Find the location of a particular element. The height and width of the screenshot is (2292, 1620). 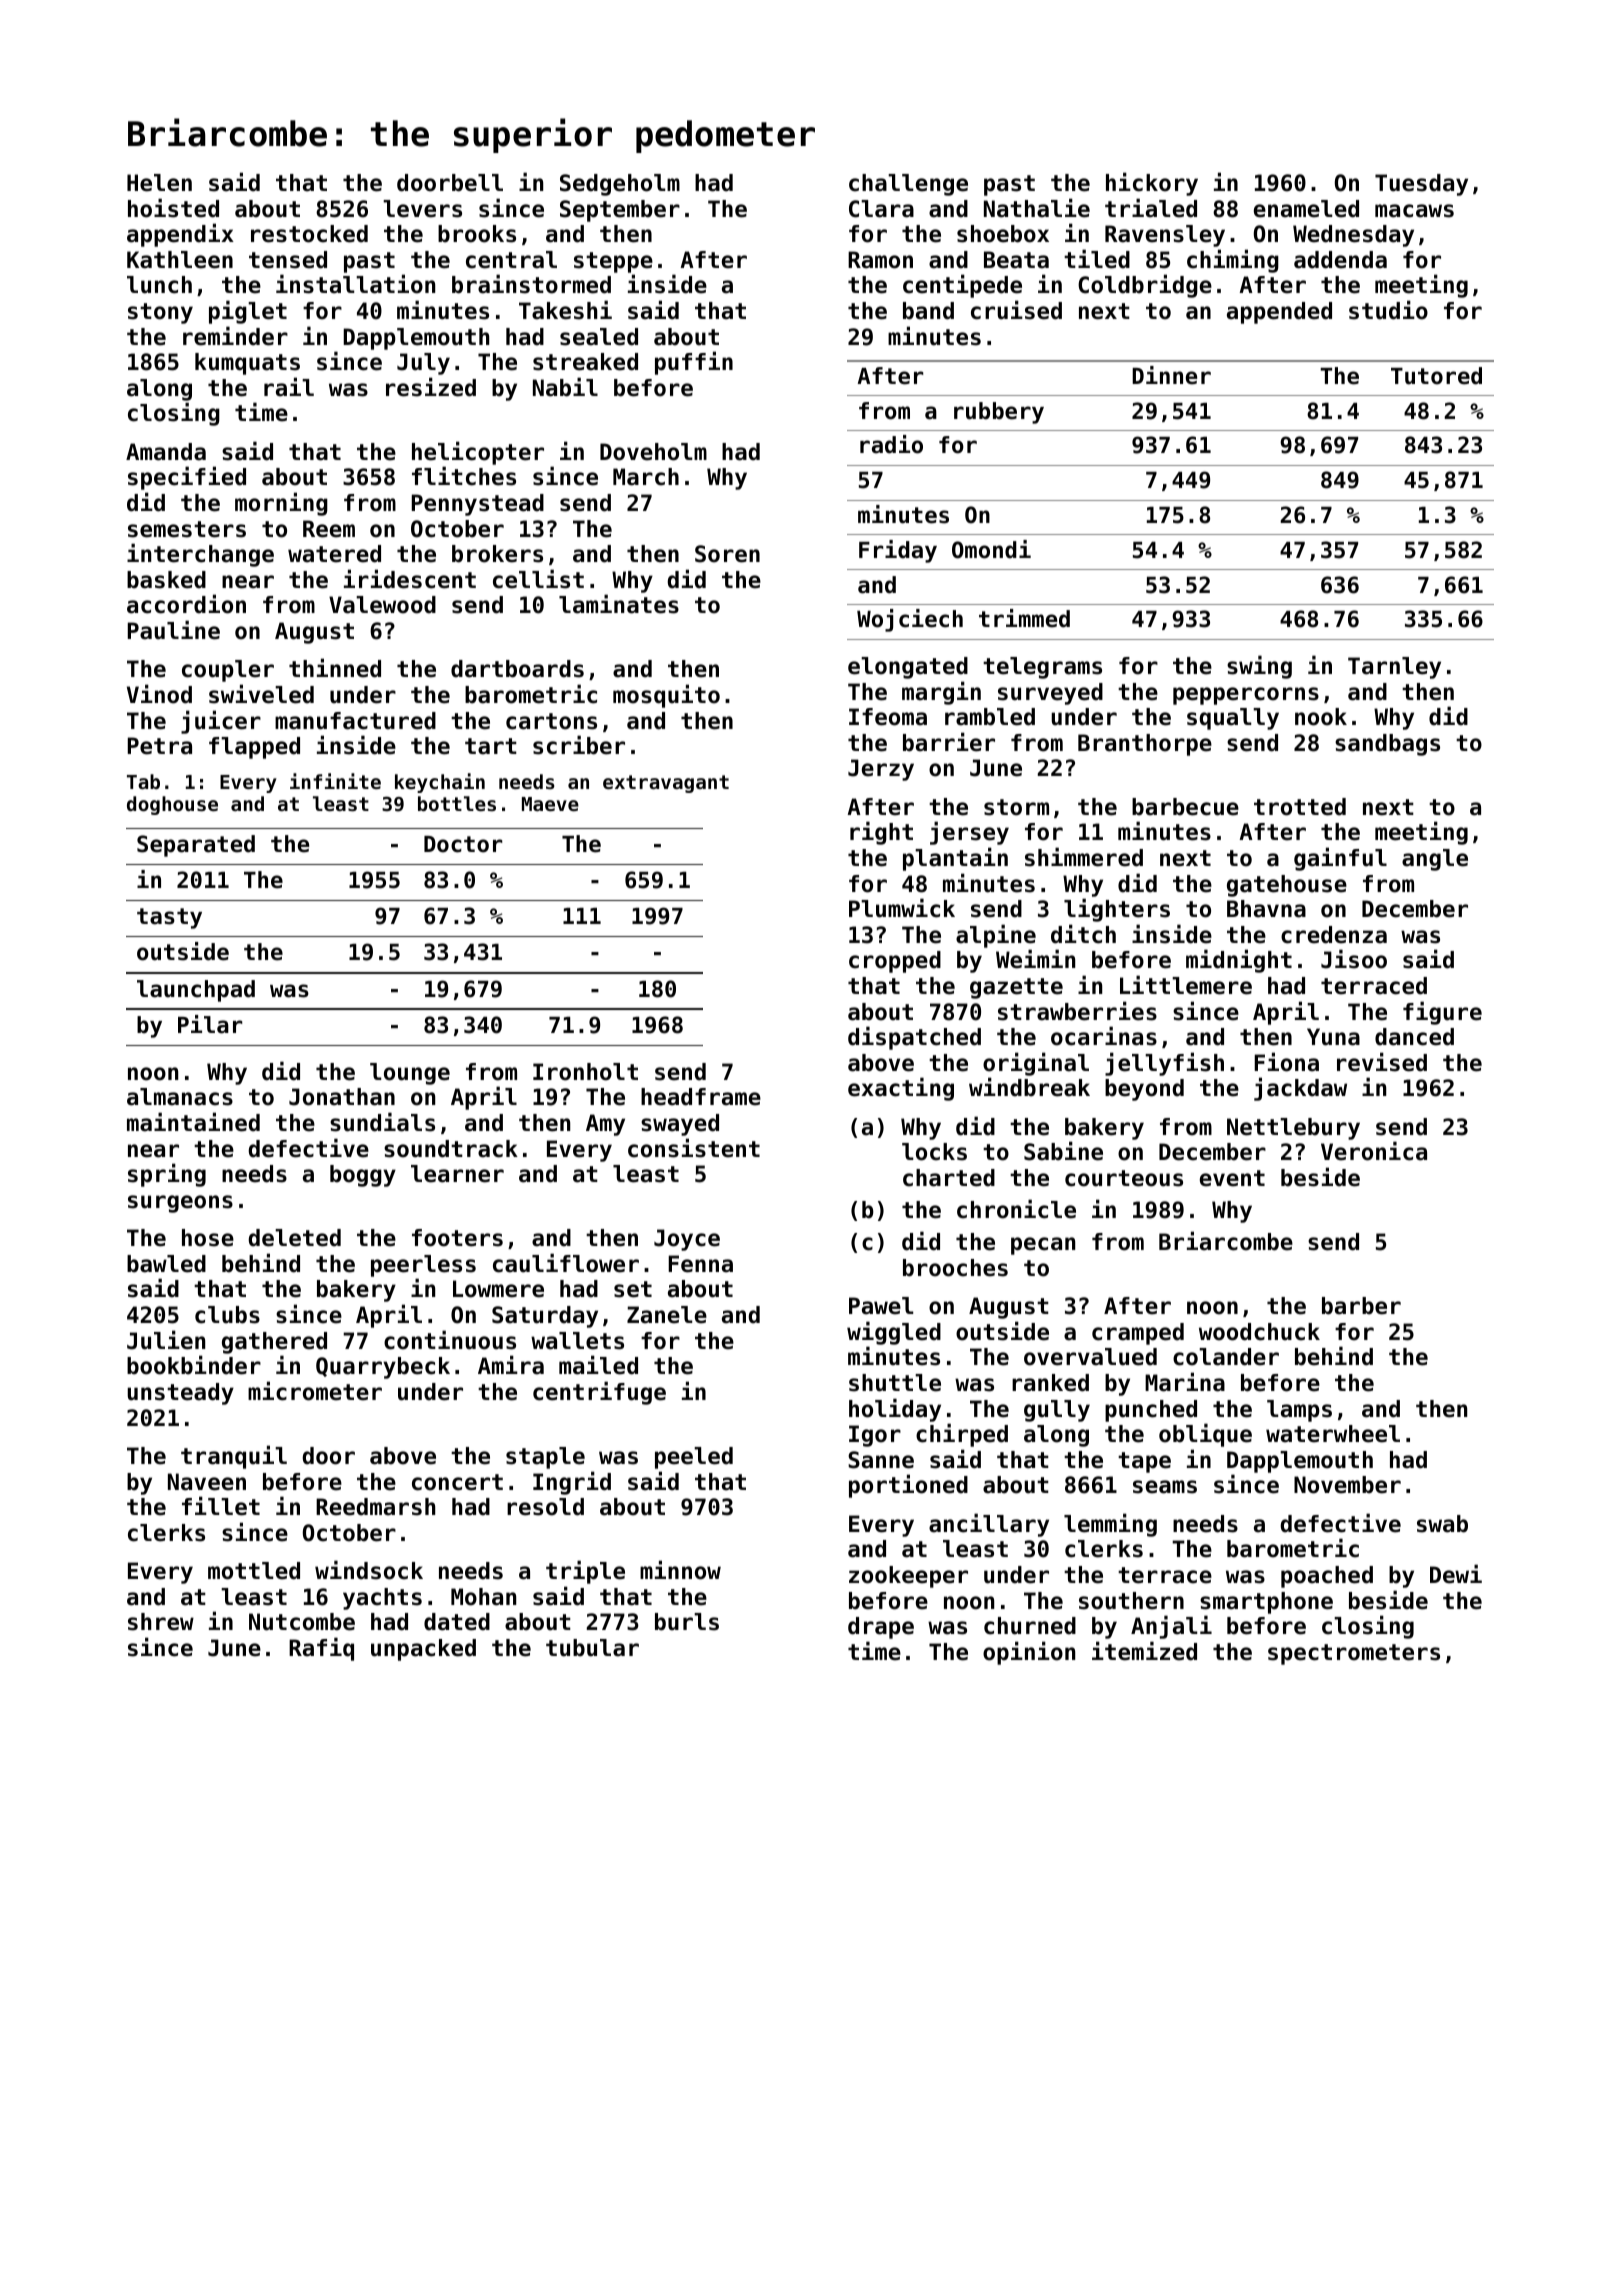

levers is located at coordinates (422, 209).
